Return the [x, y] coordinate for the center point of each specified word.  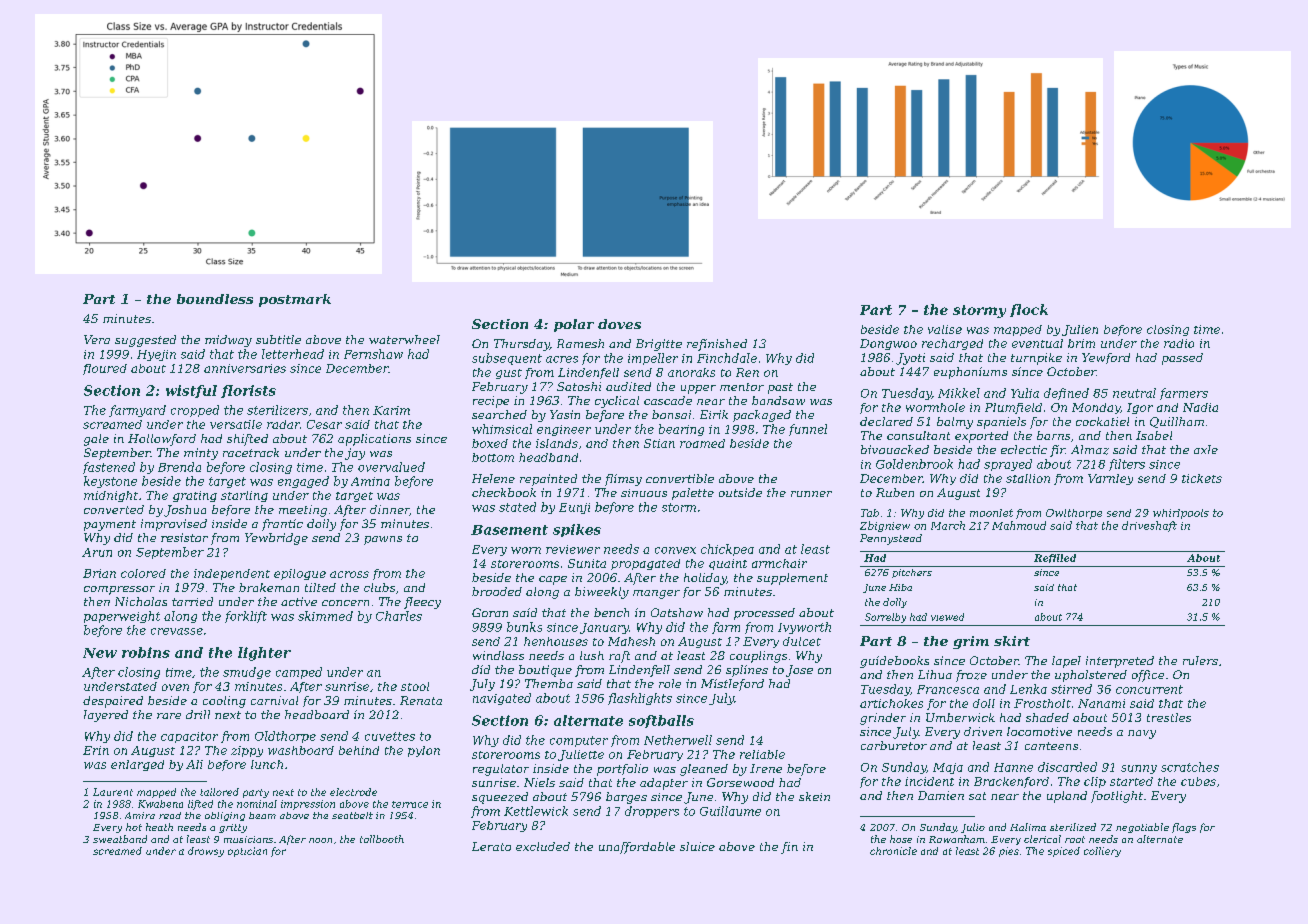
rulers [1200, 660]
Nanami [1101, 703]
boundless [215, 299]
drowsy [206, 852]
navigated [502, 699]
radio [1179, 343]
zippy [247, 751]
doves [619, 324]
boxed [490, 443]
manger [656, 594]
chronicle [893, 851]
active [299, 601]
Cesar [324, 424]
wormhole [935, 407]
